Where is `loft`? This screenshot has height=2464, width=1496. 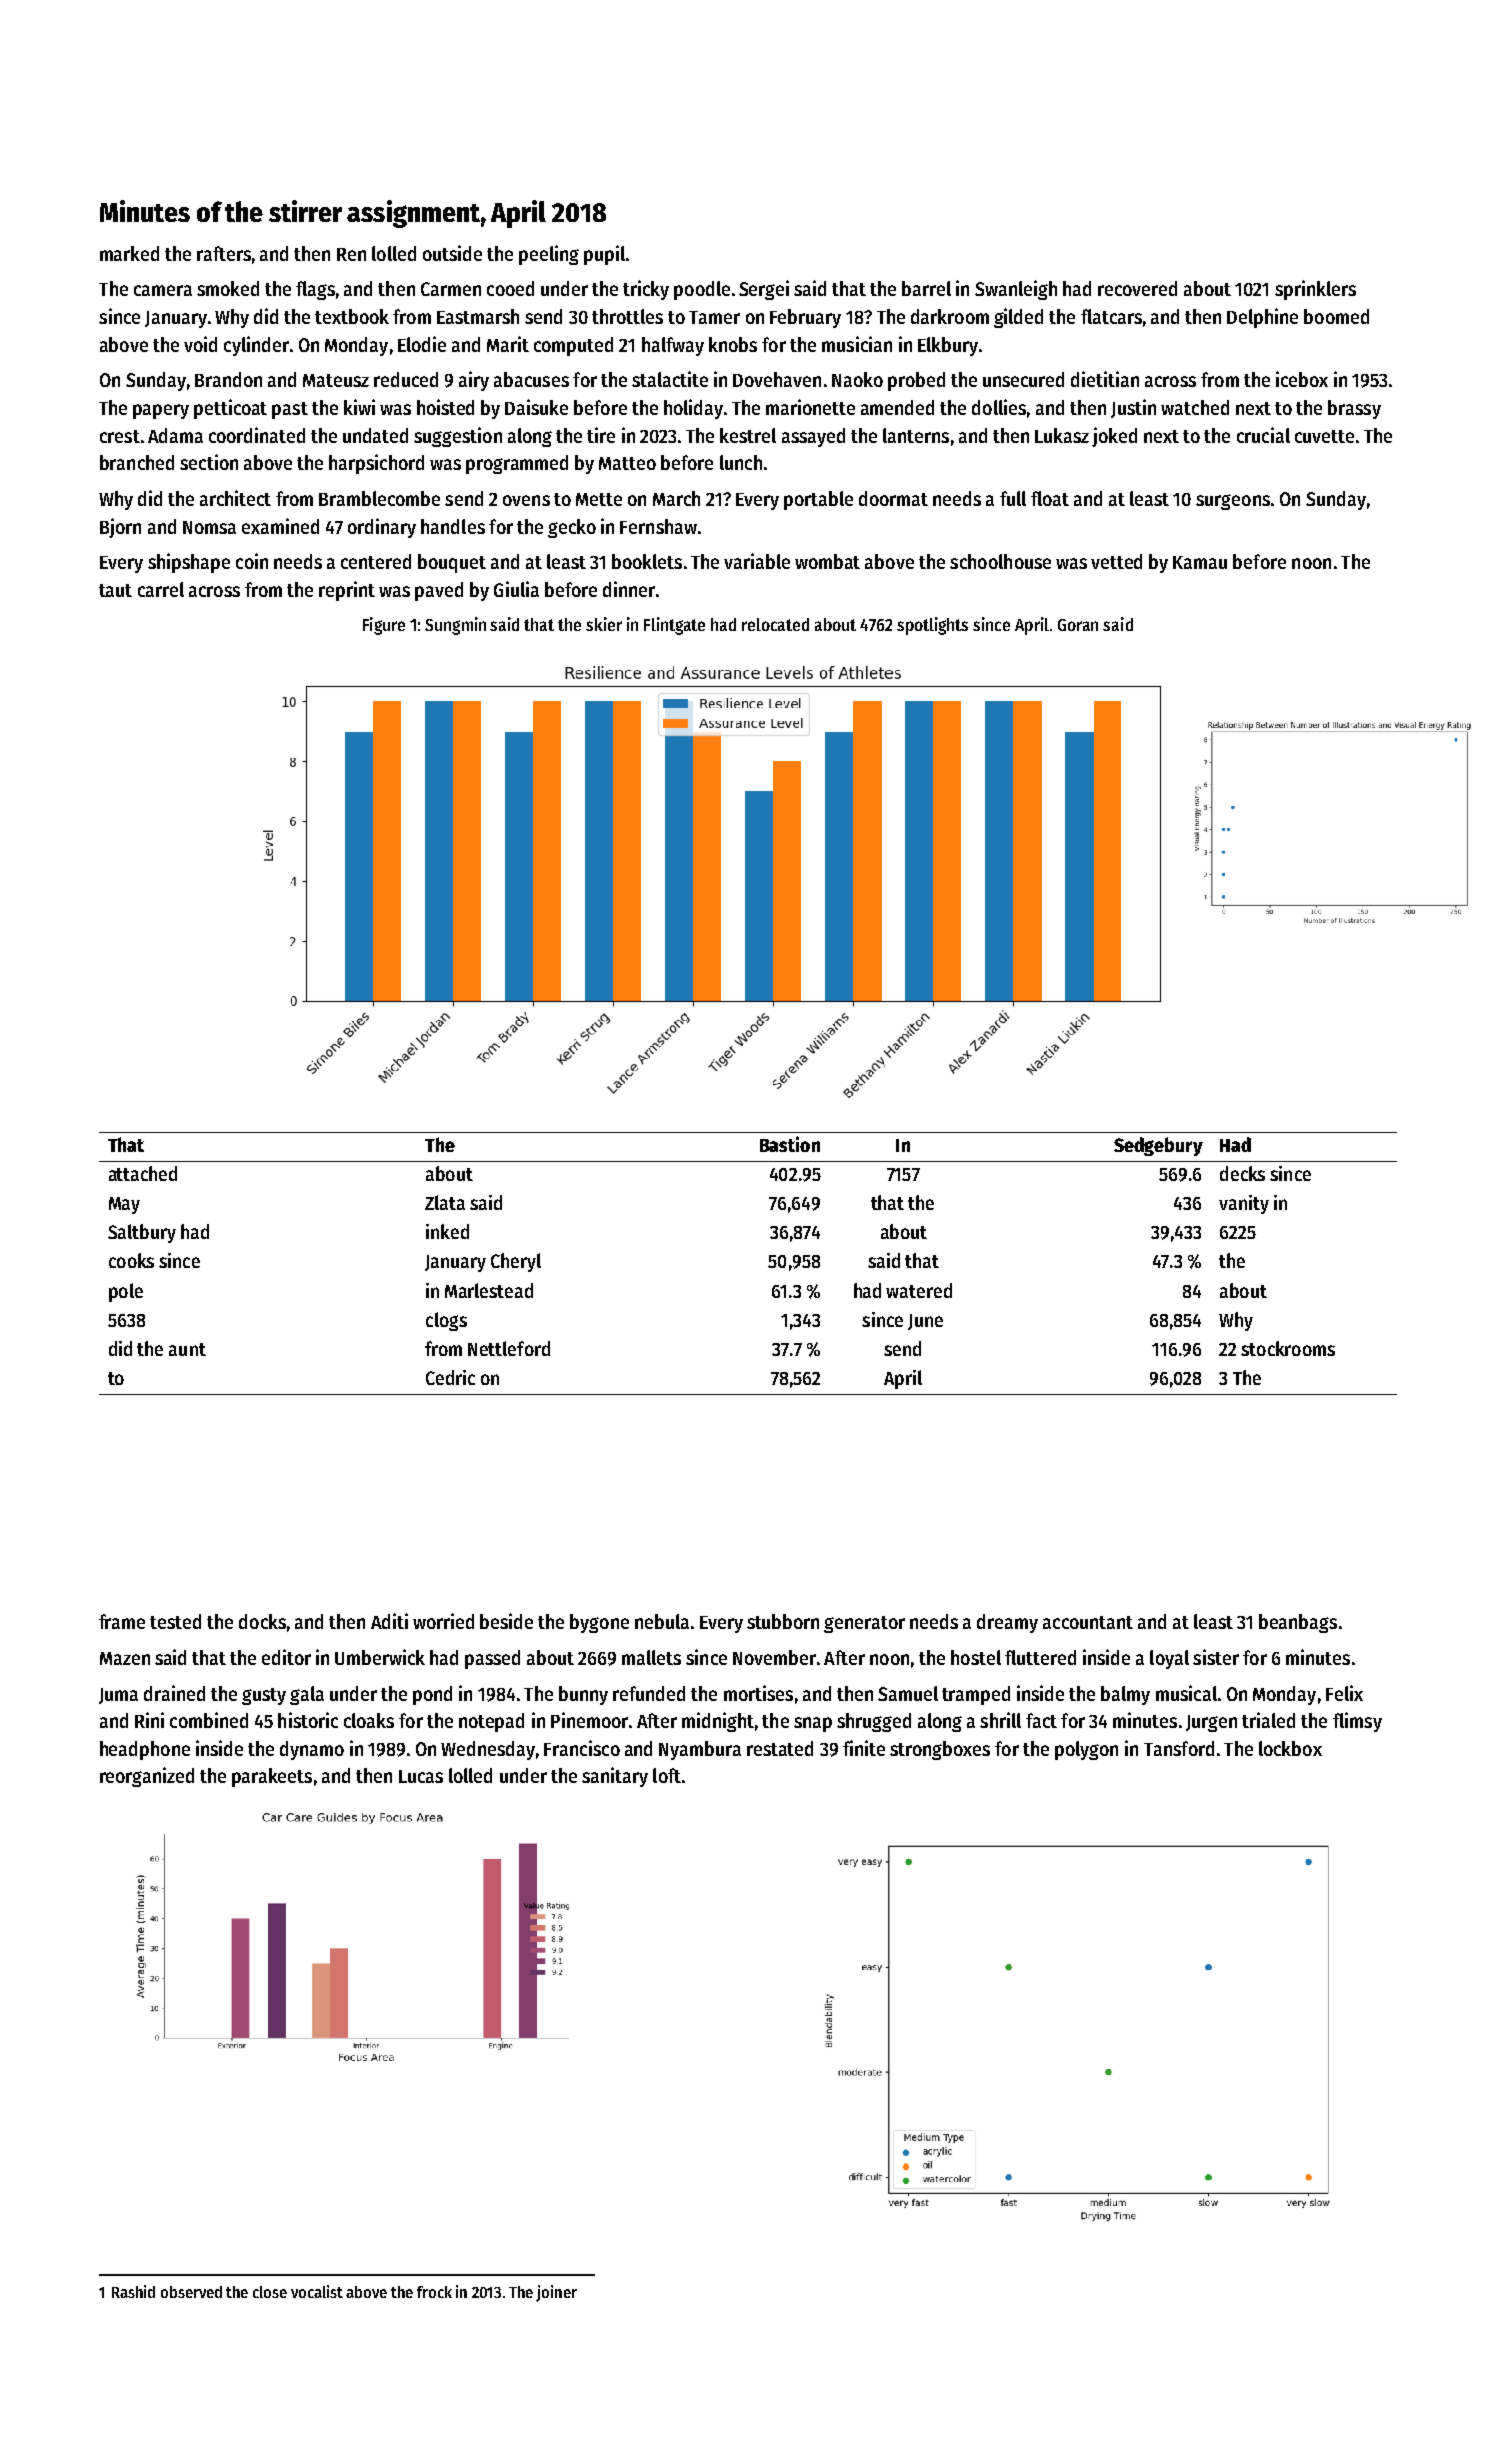
loft is located at coordinates (667, 1775).
